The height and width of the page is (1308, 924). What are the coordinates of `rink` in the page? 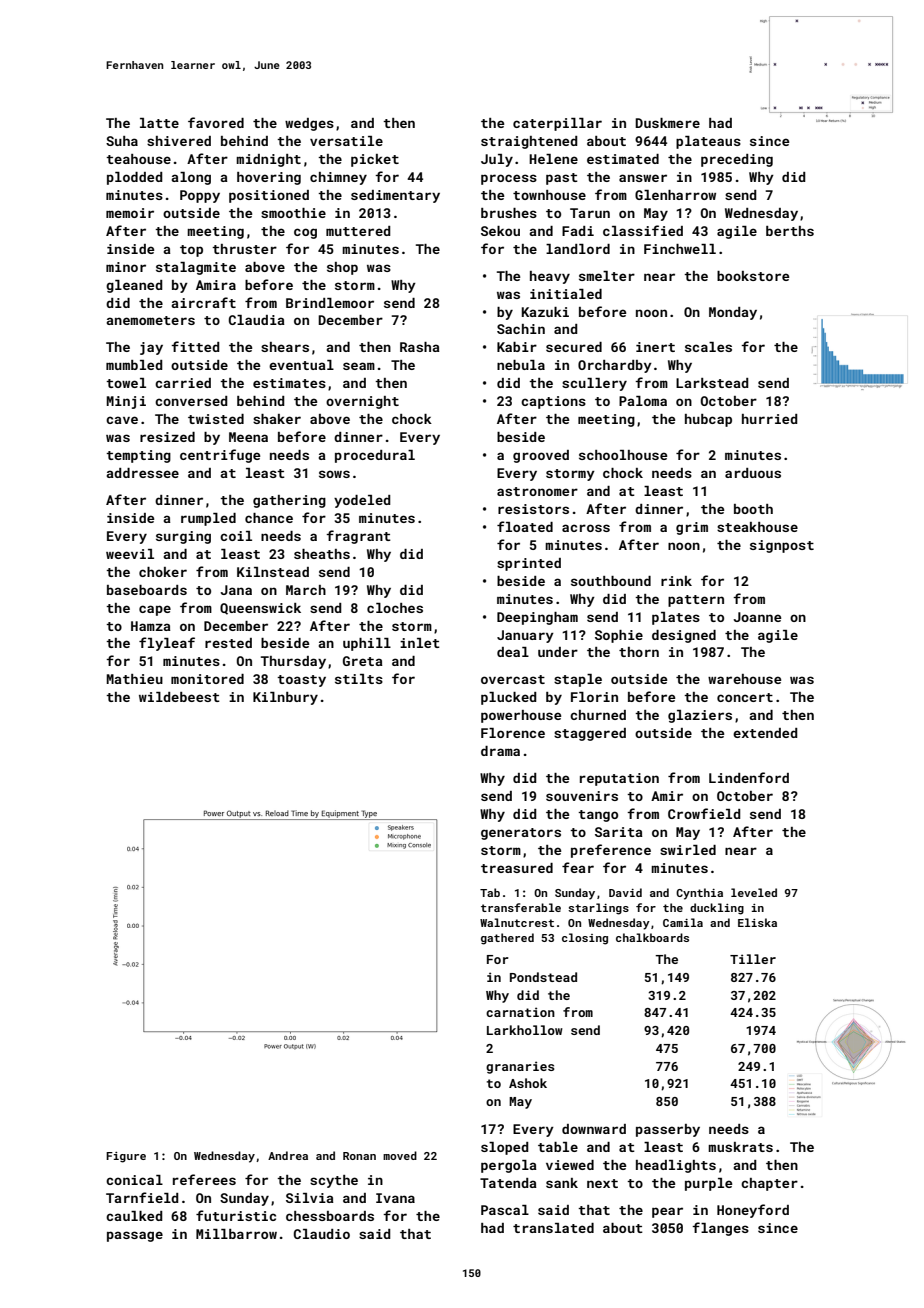 It's located at (676, 581).
